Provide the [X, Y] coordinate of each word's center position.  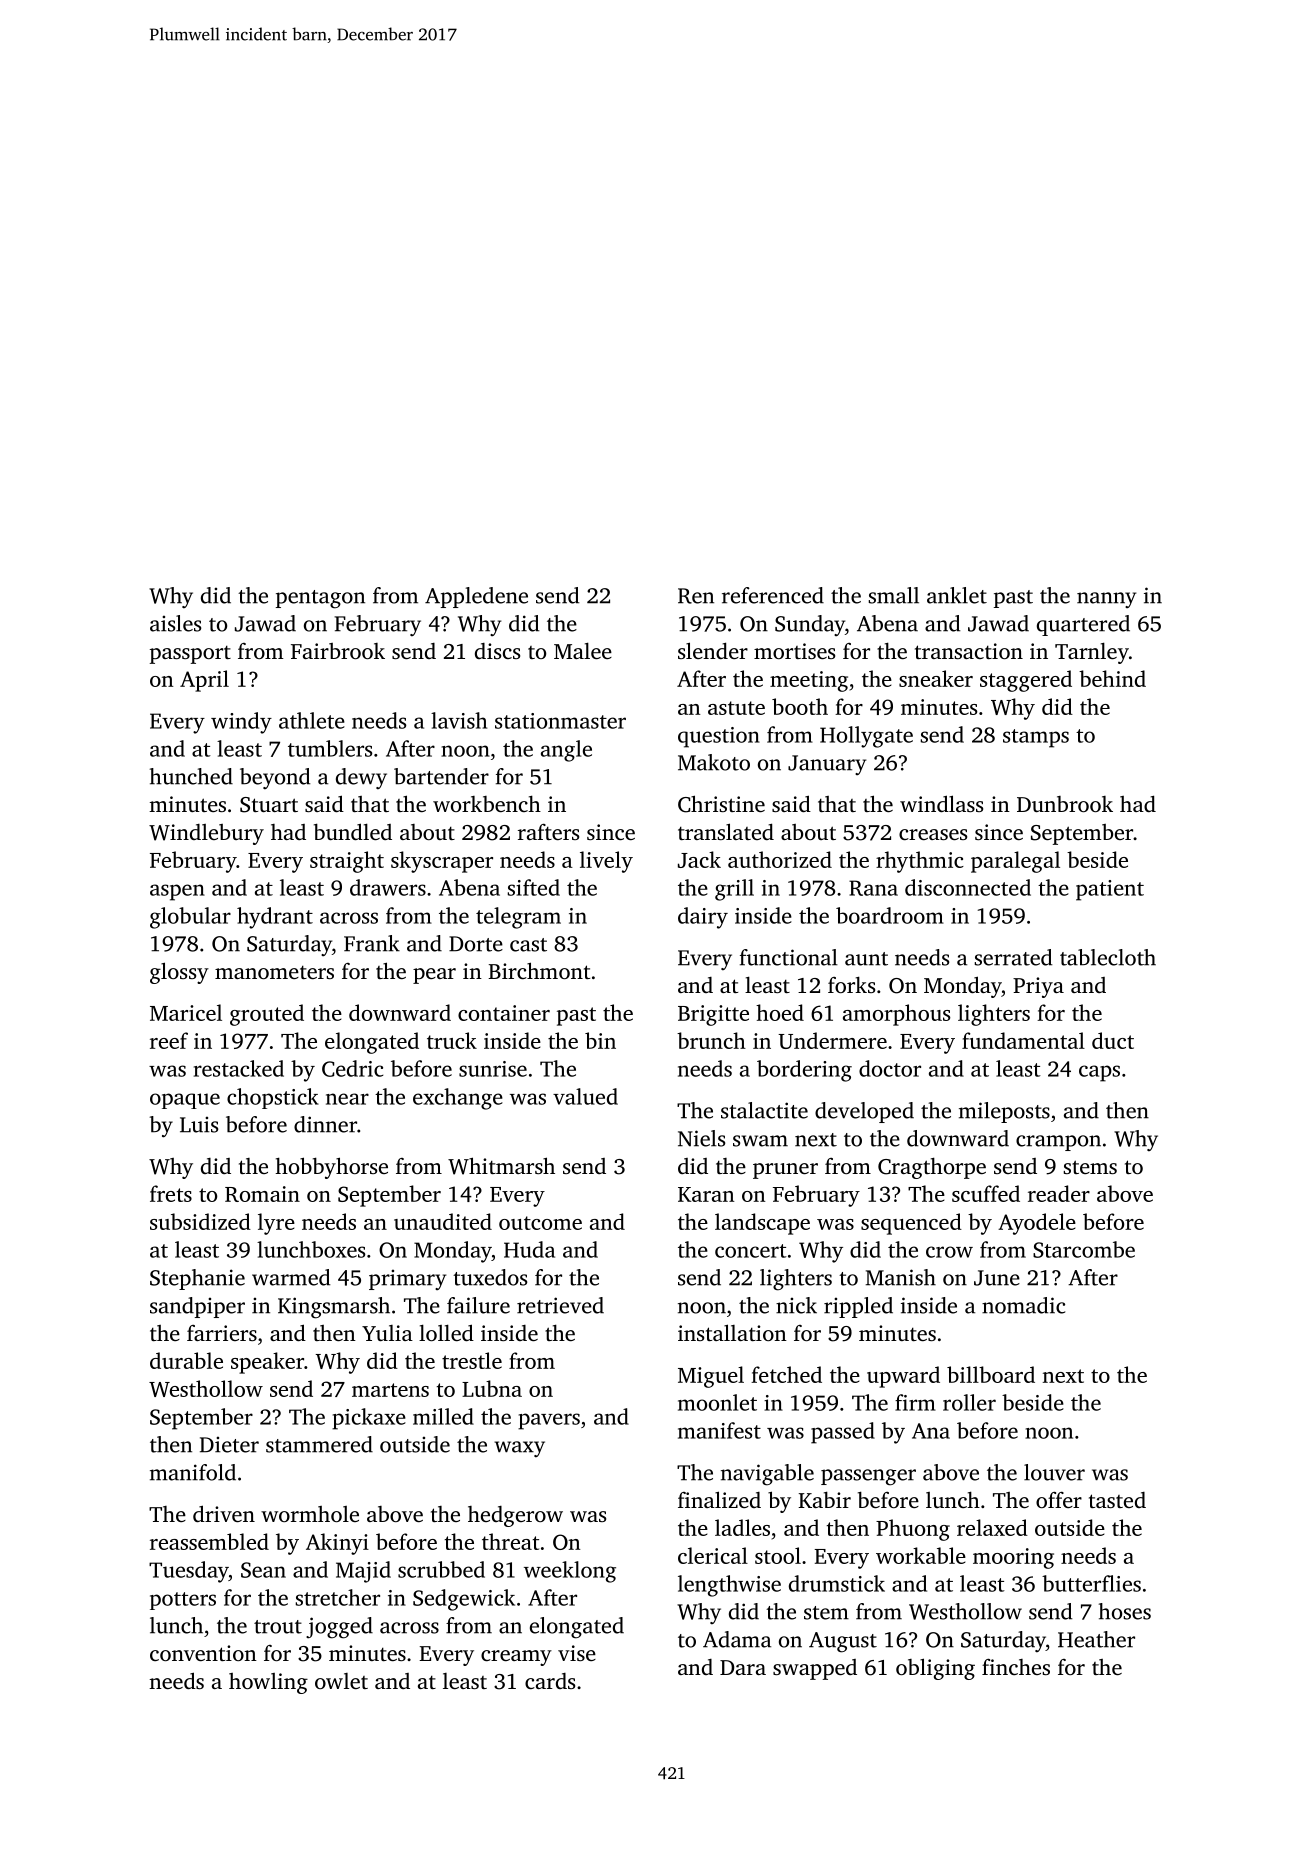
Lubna [492, 1388]
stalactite [764, 1110]
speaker [267, 1363]
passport [190, 655]
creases [933, 834]
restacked [239, 1068]
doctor [890, 1068]
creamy [516, 1658]
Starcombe [1084, 1249]
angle [566, 751]
